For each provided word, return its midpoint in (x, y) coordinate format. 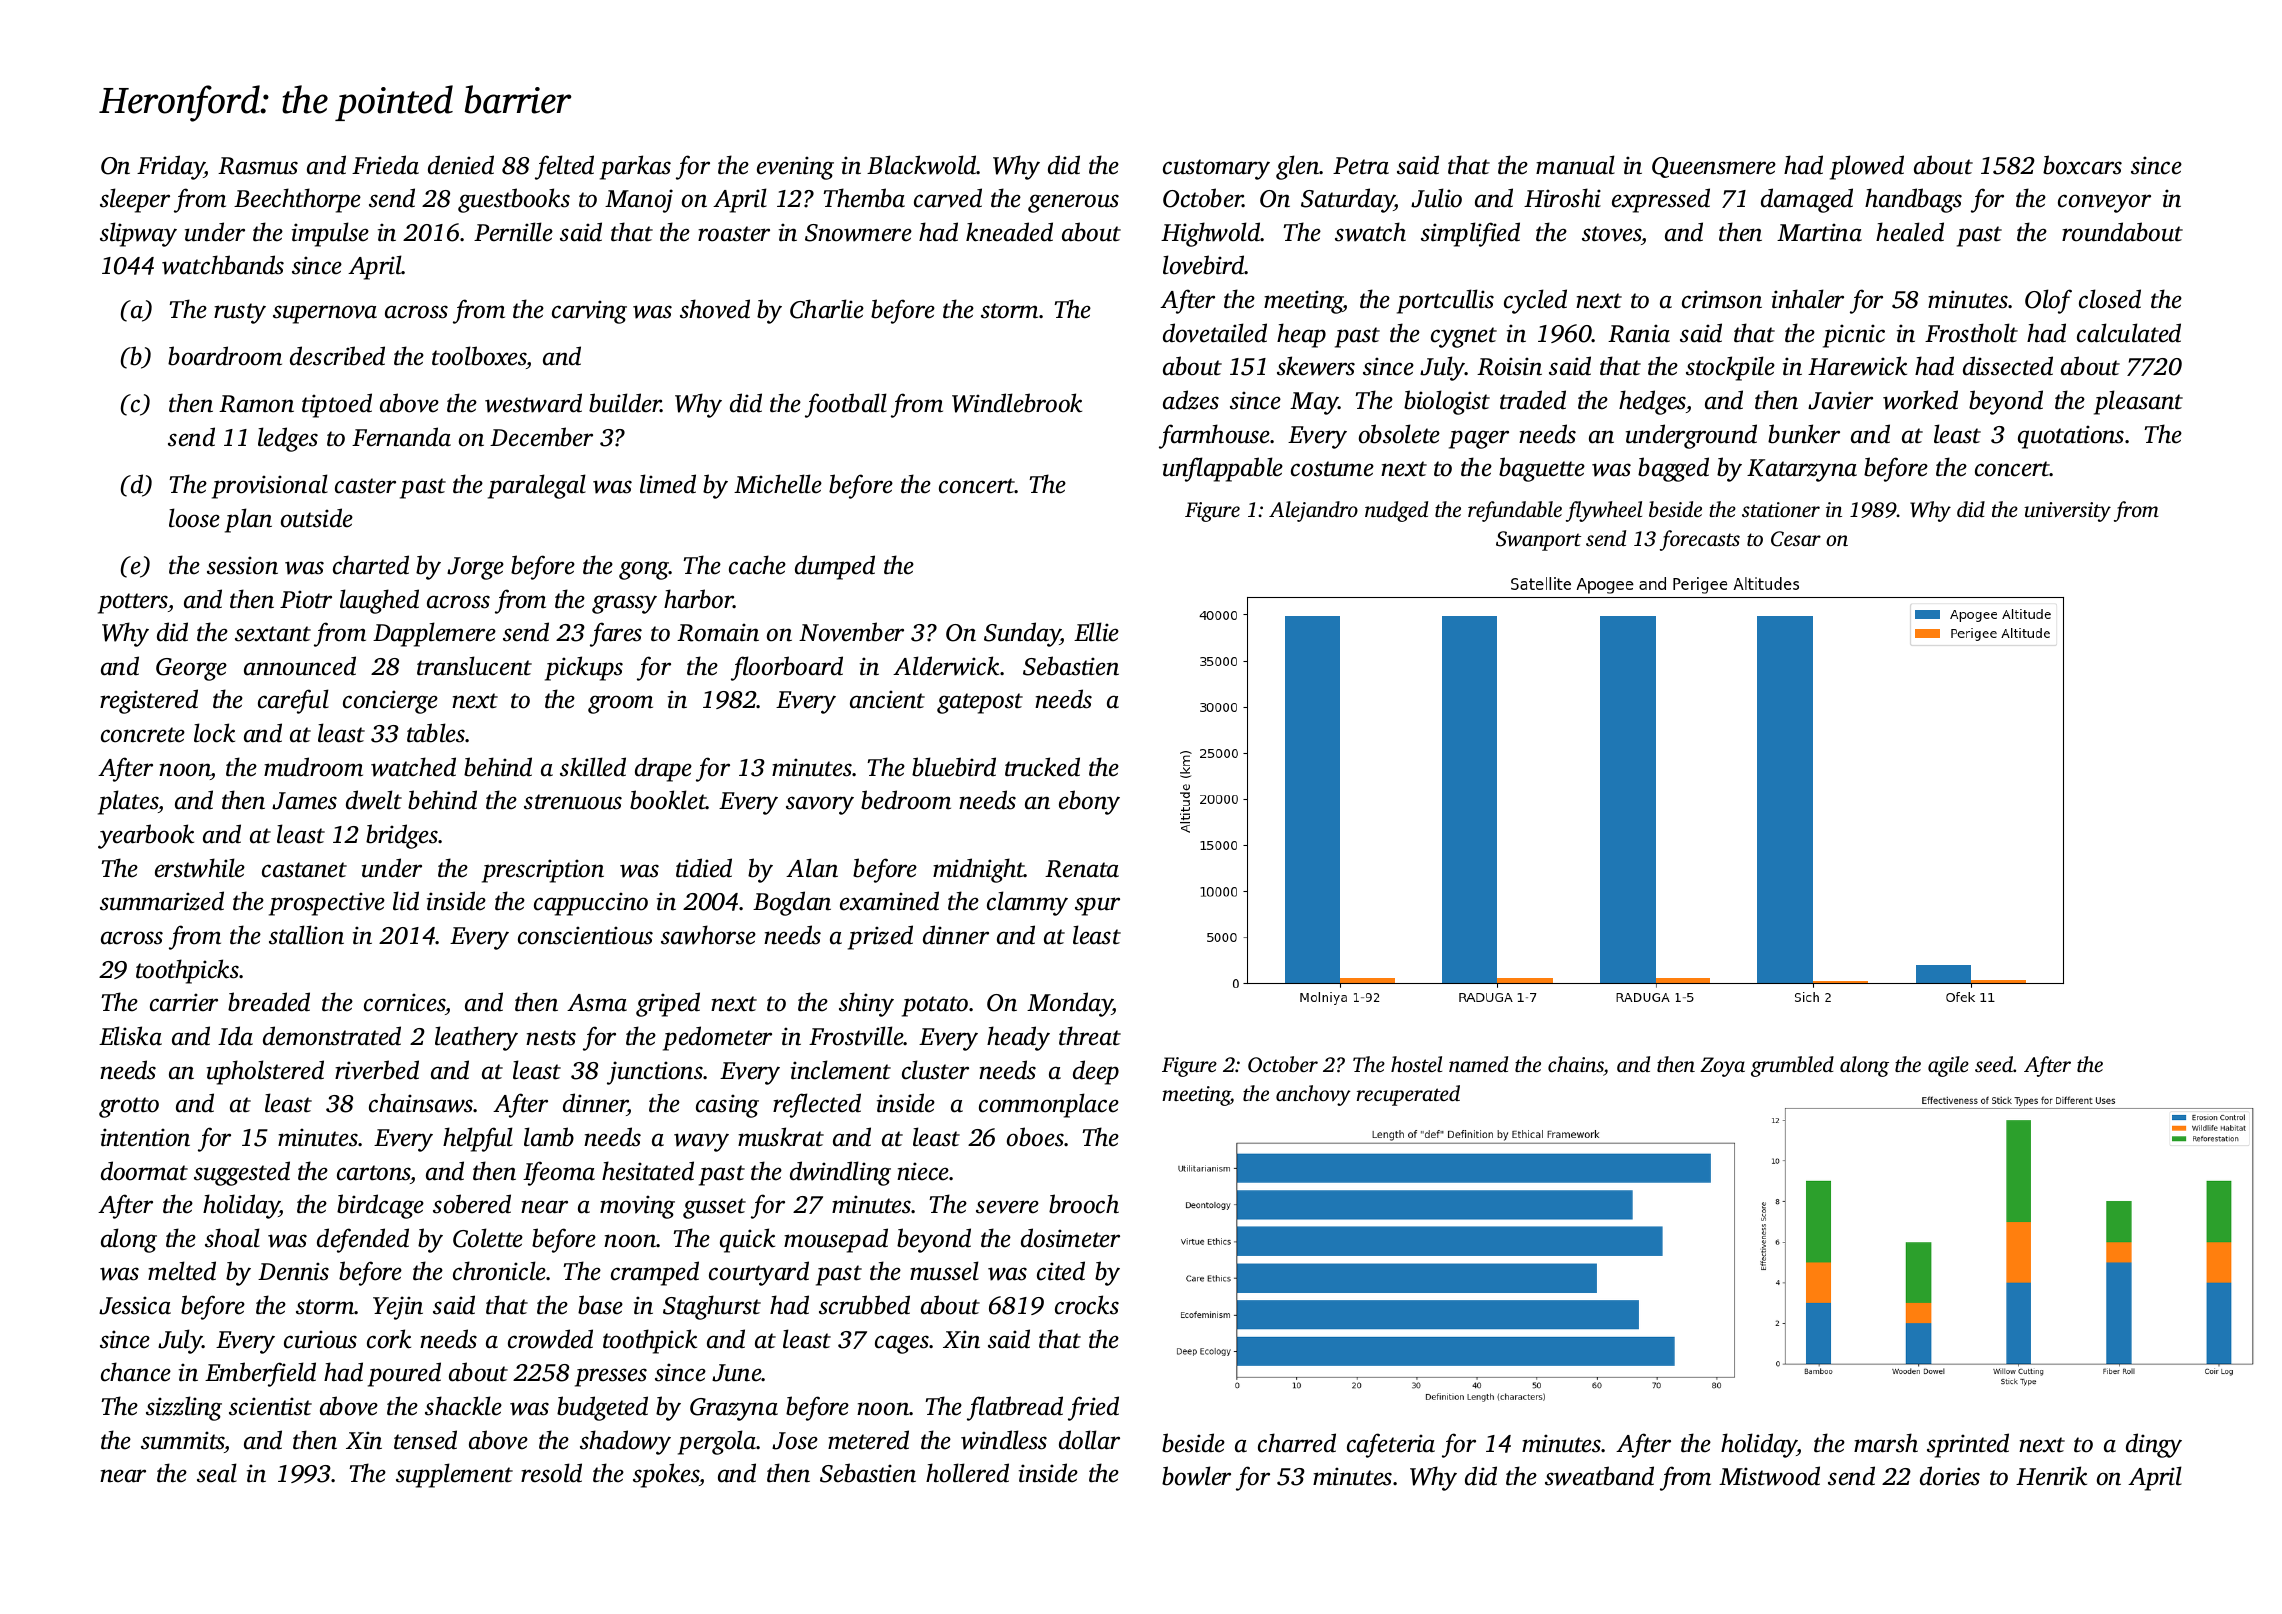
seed (1994, 1064)
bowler (1196, 1476)
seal (217, 1473)
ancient (887, 699)
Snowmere (858, 233)
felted (564, 167)
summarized (162, 901)
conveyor (2104, 203)
